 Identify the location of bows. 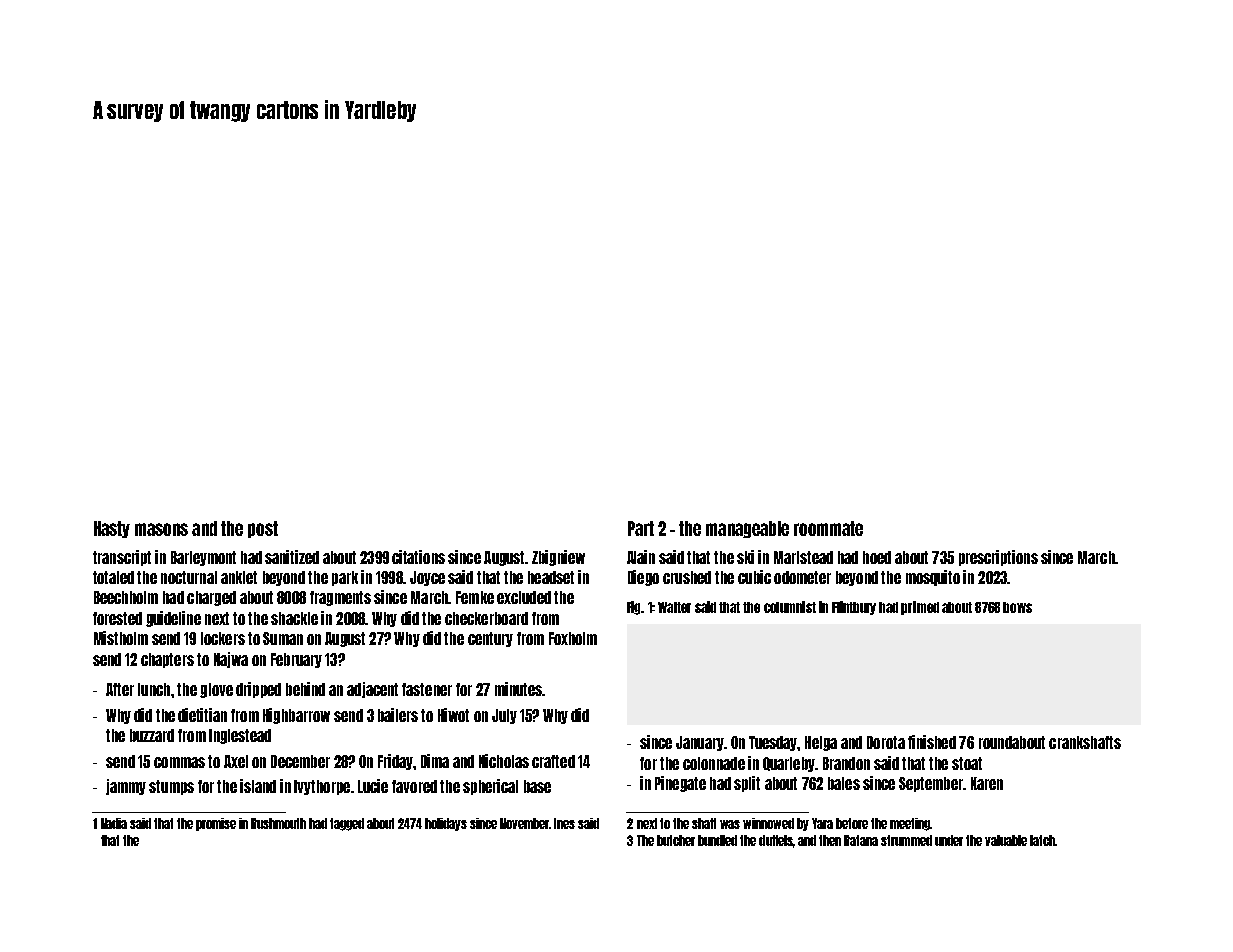
(1017, 607).
